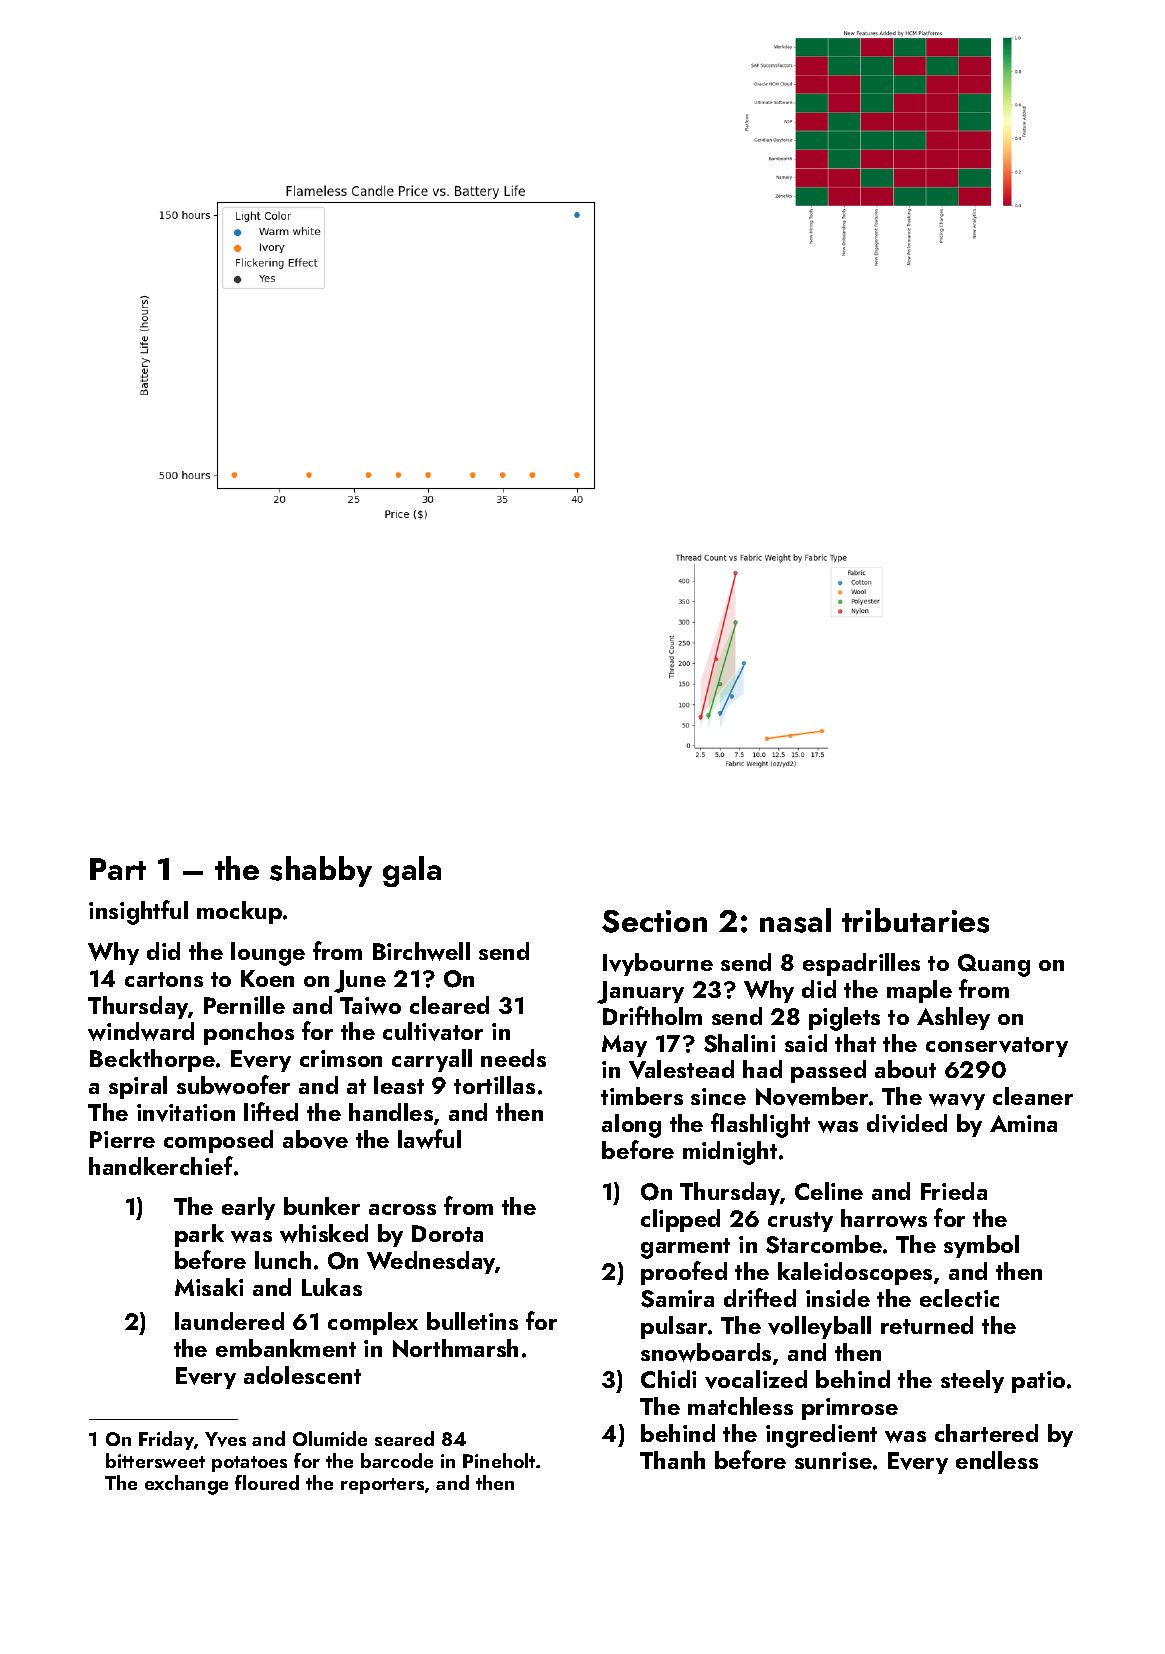 The height and width of the screenshot is (1654, 1165). Describe the element at coordinates (186, 1485) in the screenshot. I see `exchange` at that location.
